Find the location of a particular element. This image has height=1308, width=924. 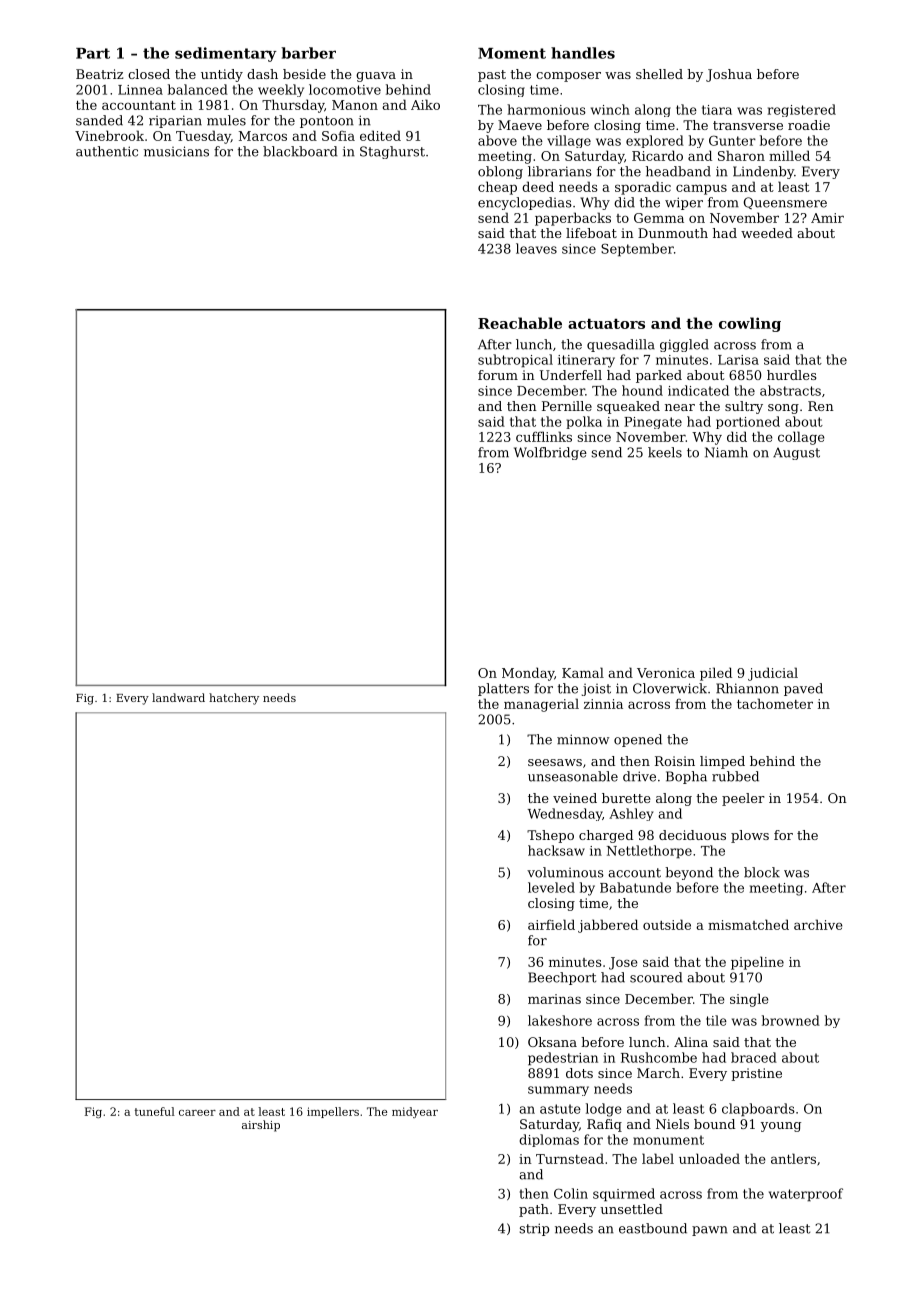

Beechport is located at coordinates (562, 978).
